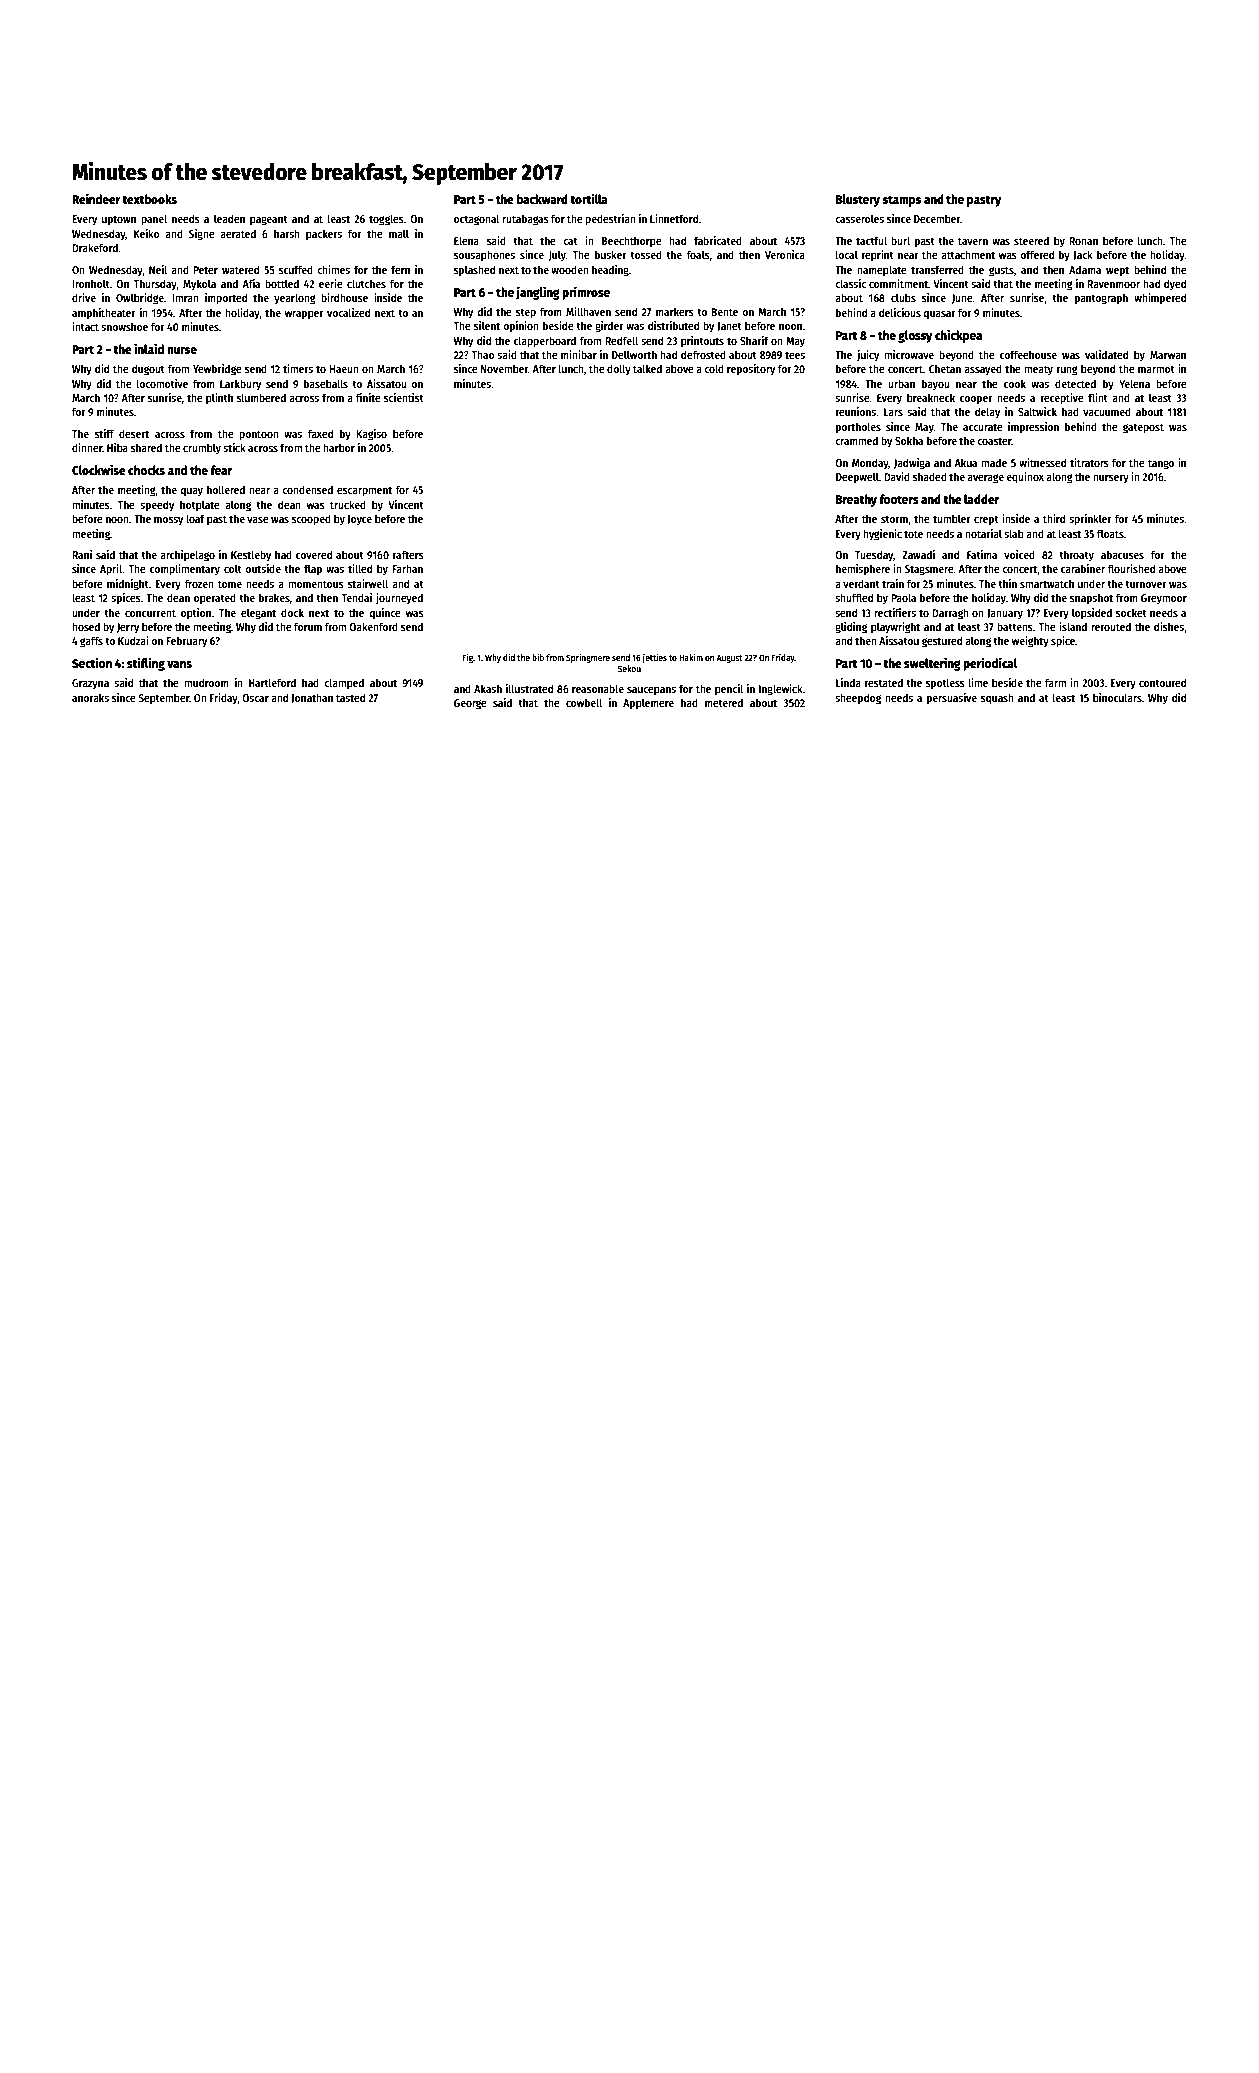 The height and width of the page is (2073, 1259). Describe the element at coordinates (724, 312) in the page. I see `Bente` at that location.
